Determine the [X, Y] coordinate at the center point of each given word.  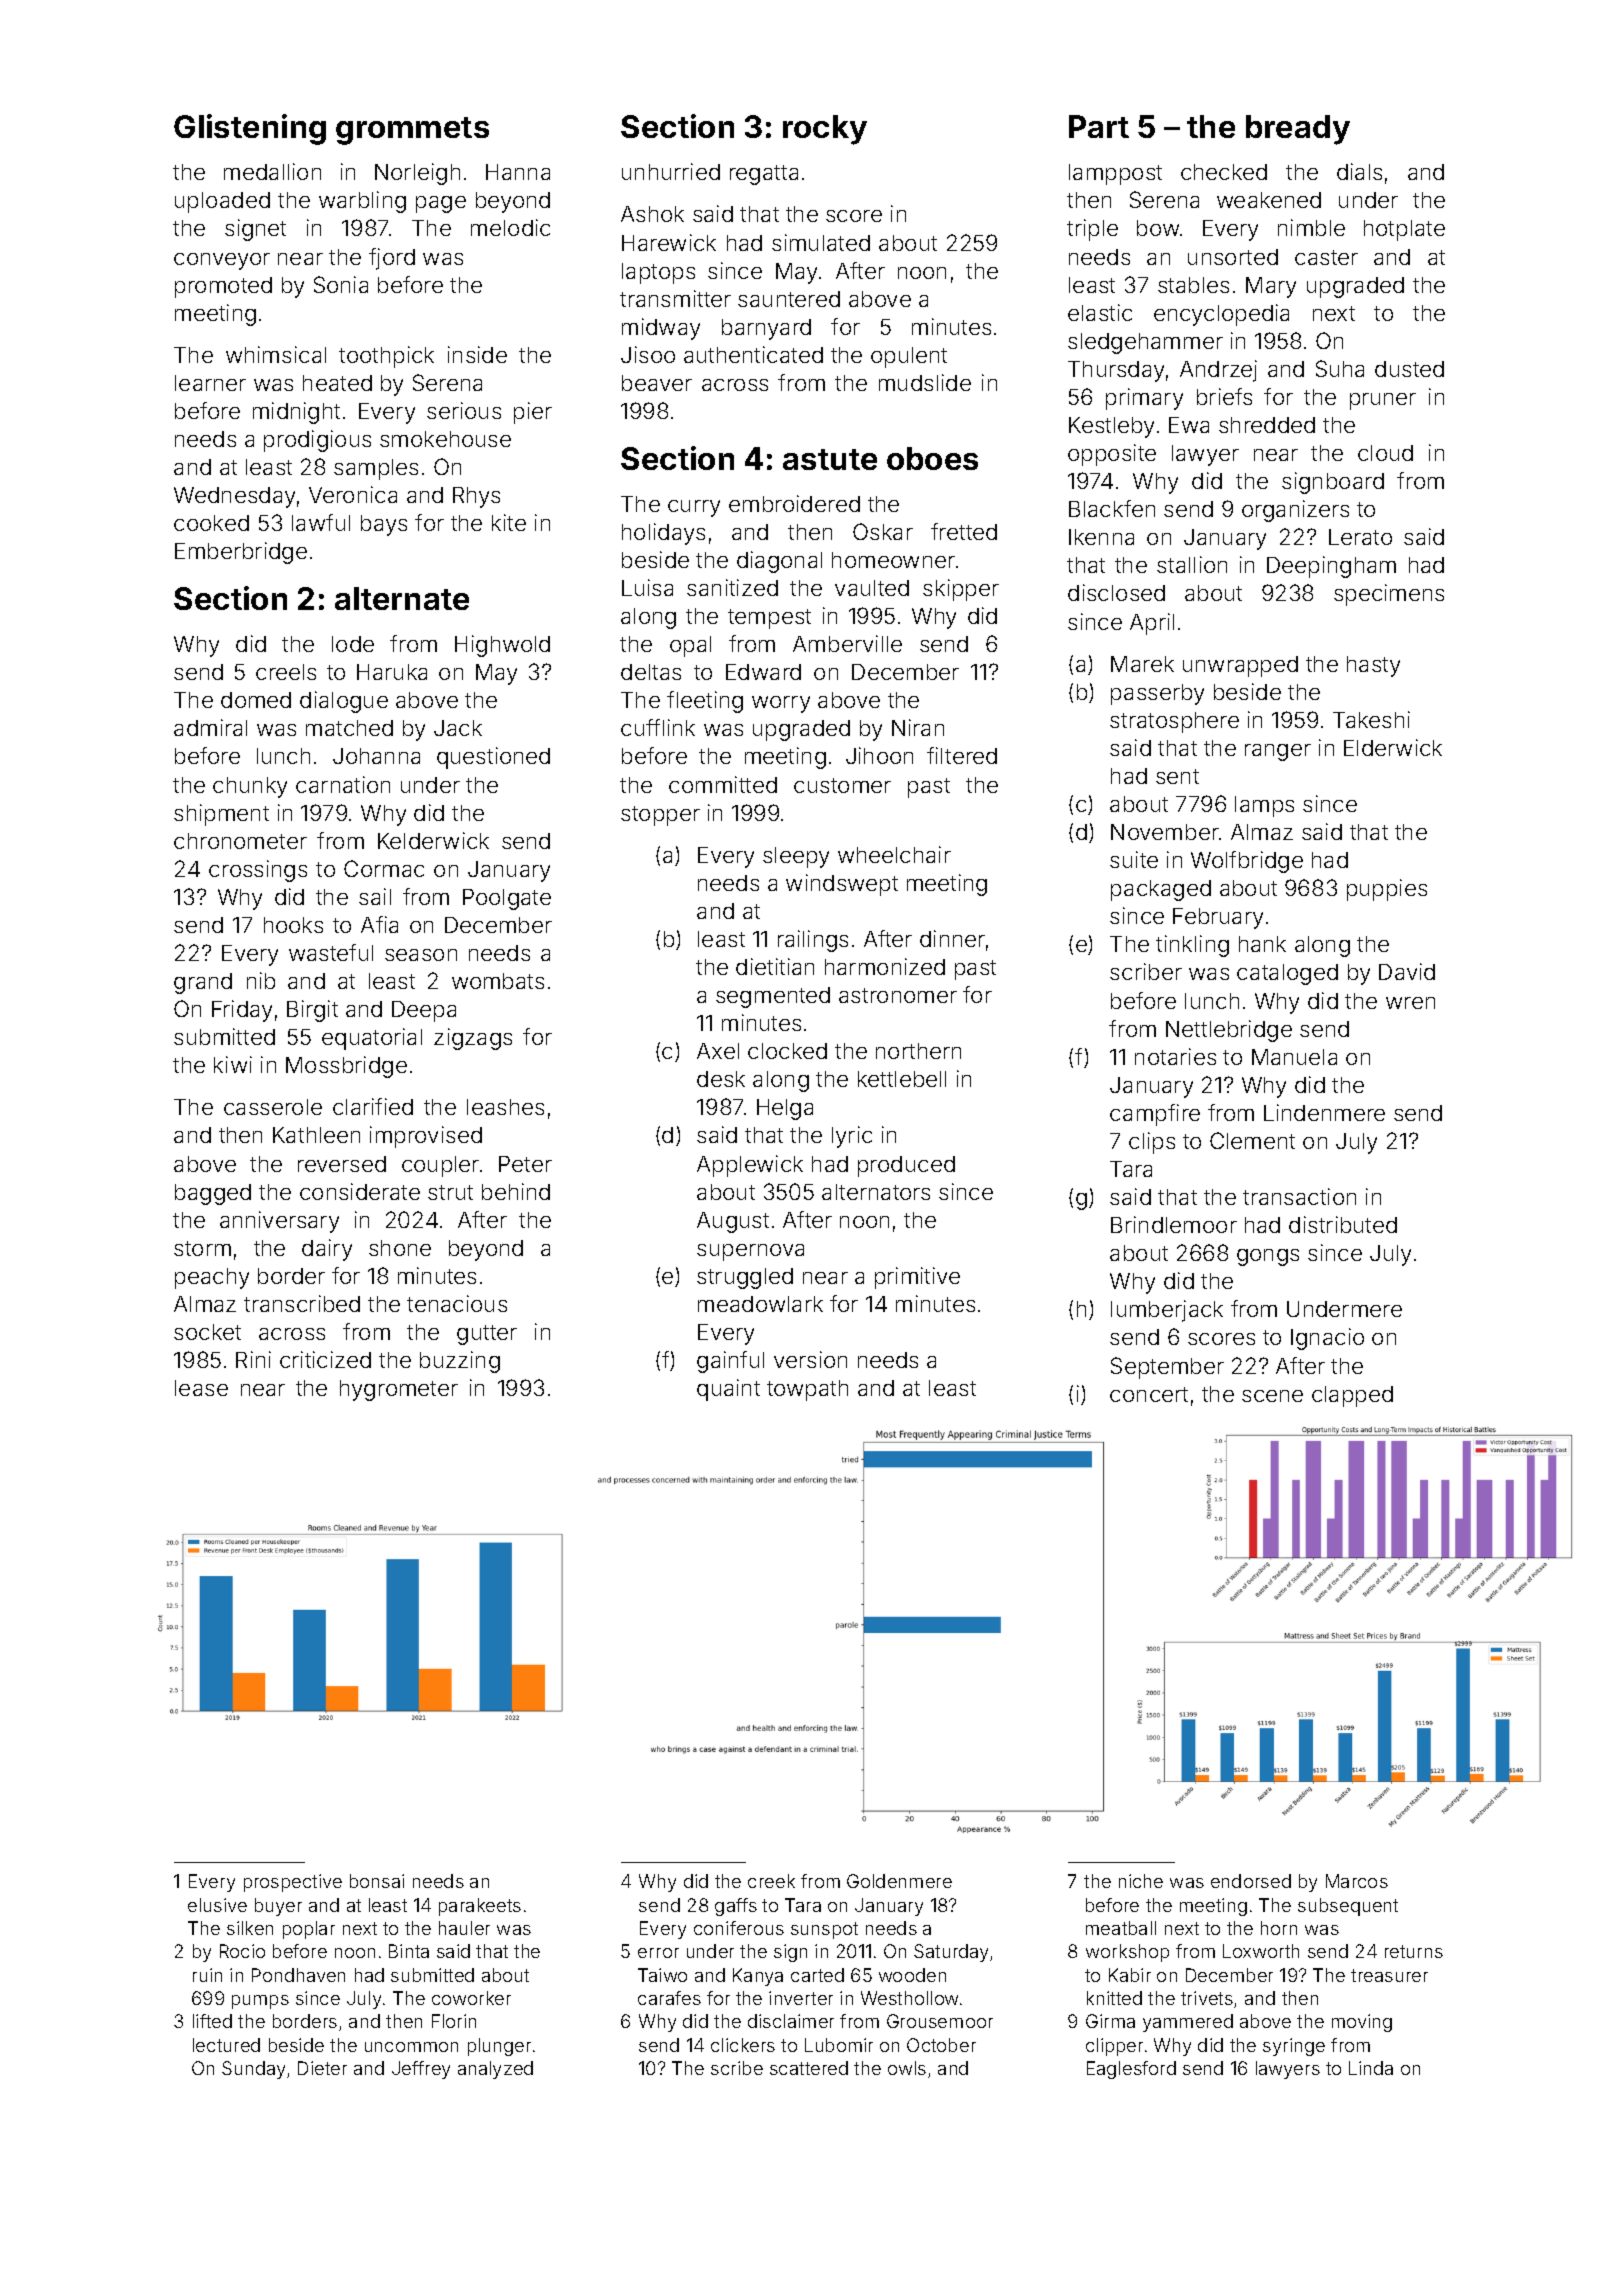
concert [1149, 1394]
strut [450, 1192]
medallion [272, 171]
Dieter [322, 2068]
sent [1177, 776]
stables [1193, 285]
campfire [1155, 1115]
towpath [807, 1390]
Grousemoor [940, 2021]
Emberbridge [241, 553]
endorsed [1251, 1881]
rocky [825, 130]
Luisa [647, 587]
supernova [750, 1252]
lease [201, 1388]
